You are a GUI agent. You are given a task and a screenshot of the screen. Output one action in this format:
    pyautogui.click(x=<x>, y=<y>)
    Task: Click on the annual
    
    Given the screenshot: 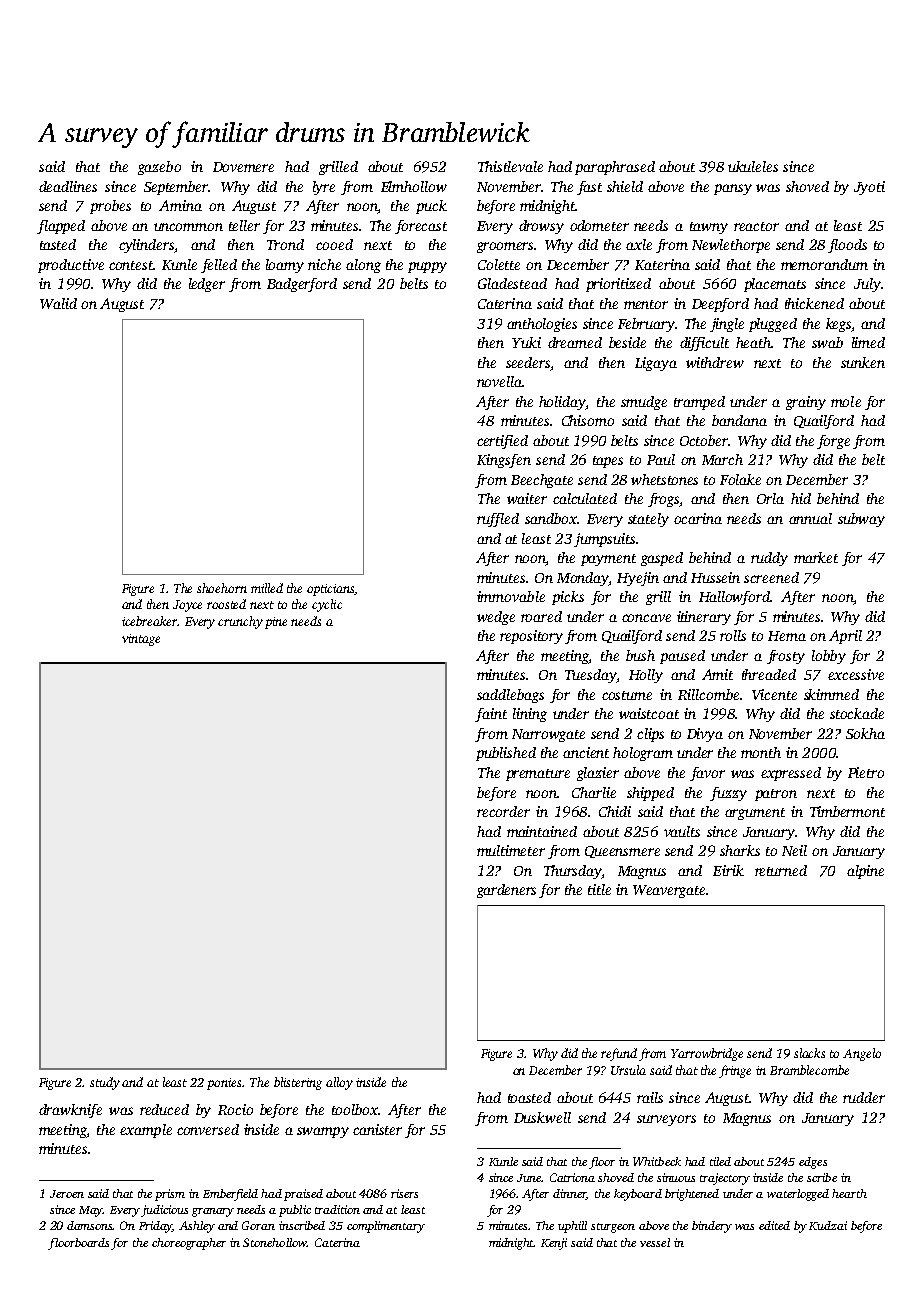 What is the action you would take?
    pyautogui.click(x=810, y=518)
